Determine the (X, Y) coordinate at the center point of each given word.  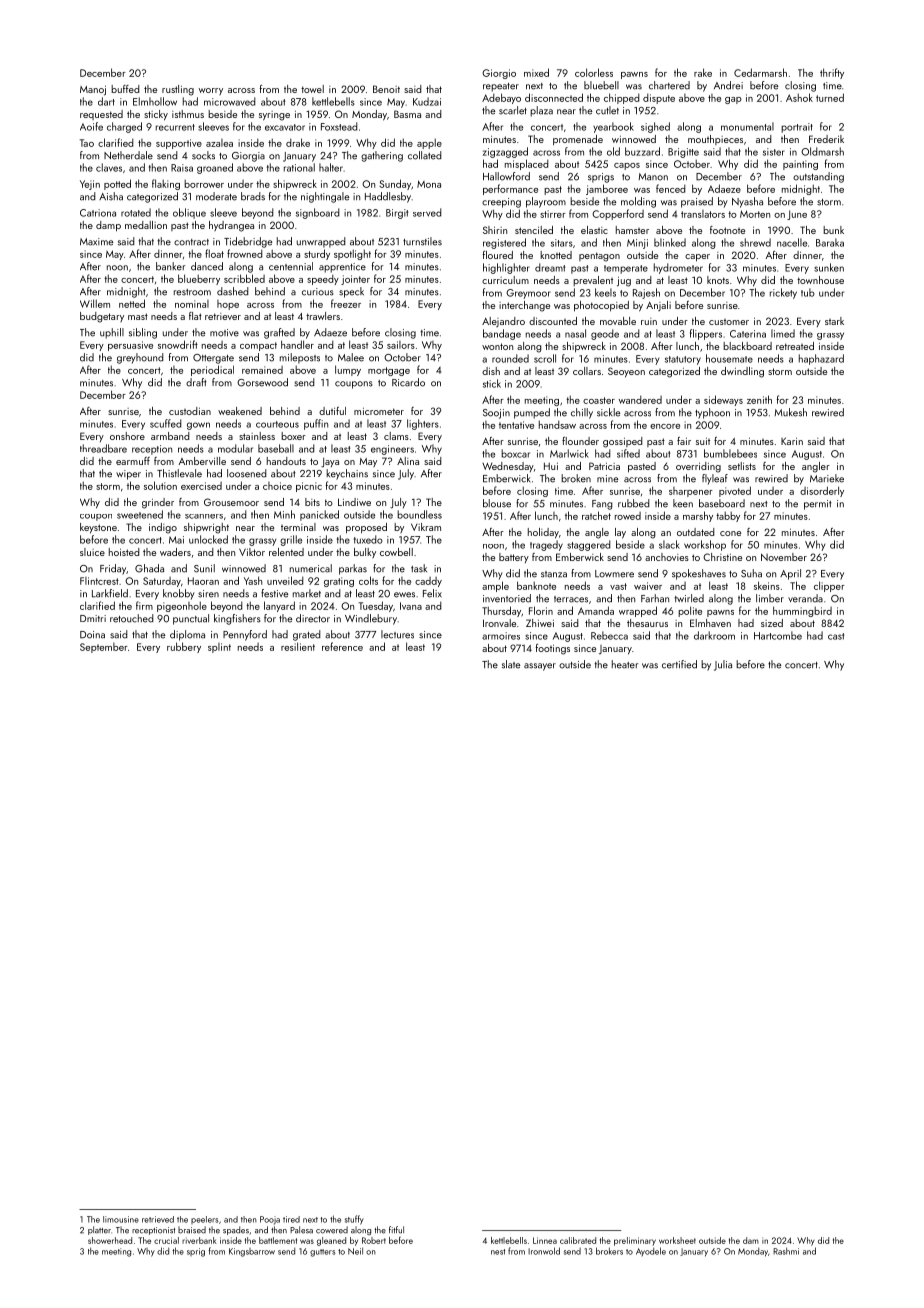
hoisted (124, 552)
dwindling (742, 372)
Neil (355, 1251)
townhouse (820, 280)
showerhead (110, 1240)
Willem (95, 303)
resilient (298, 646)
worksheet (677, 1240)
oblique (189, 213)
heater (625, 664)
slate (511, 664)
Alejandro (503, 322)
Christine (722, 557)
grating (339, 582)
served (427, 212)
